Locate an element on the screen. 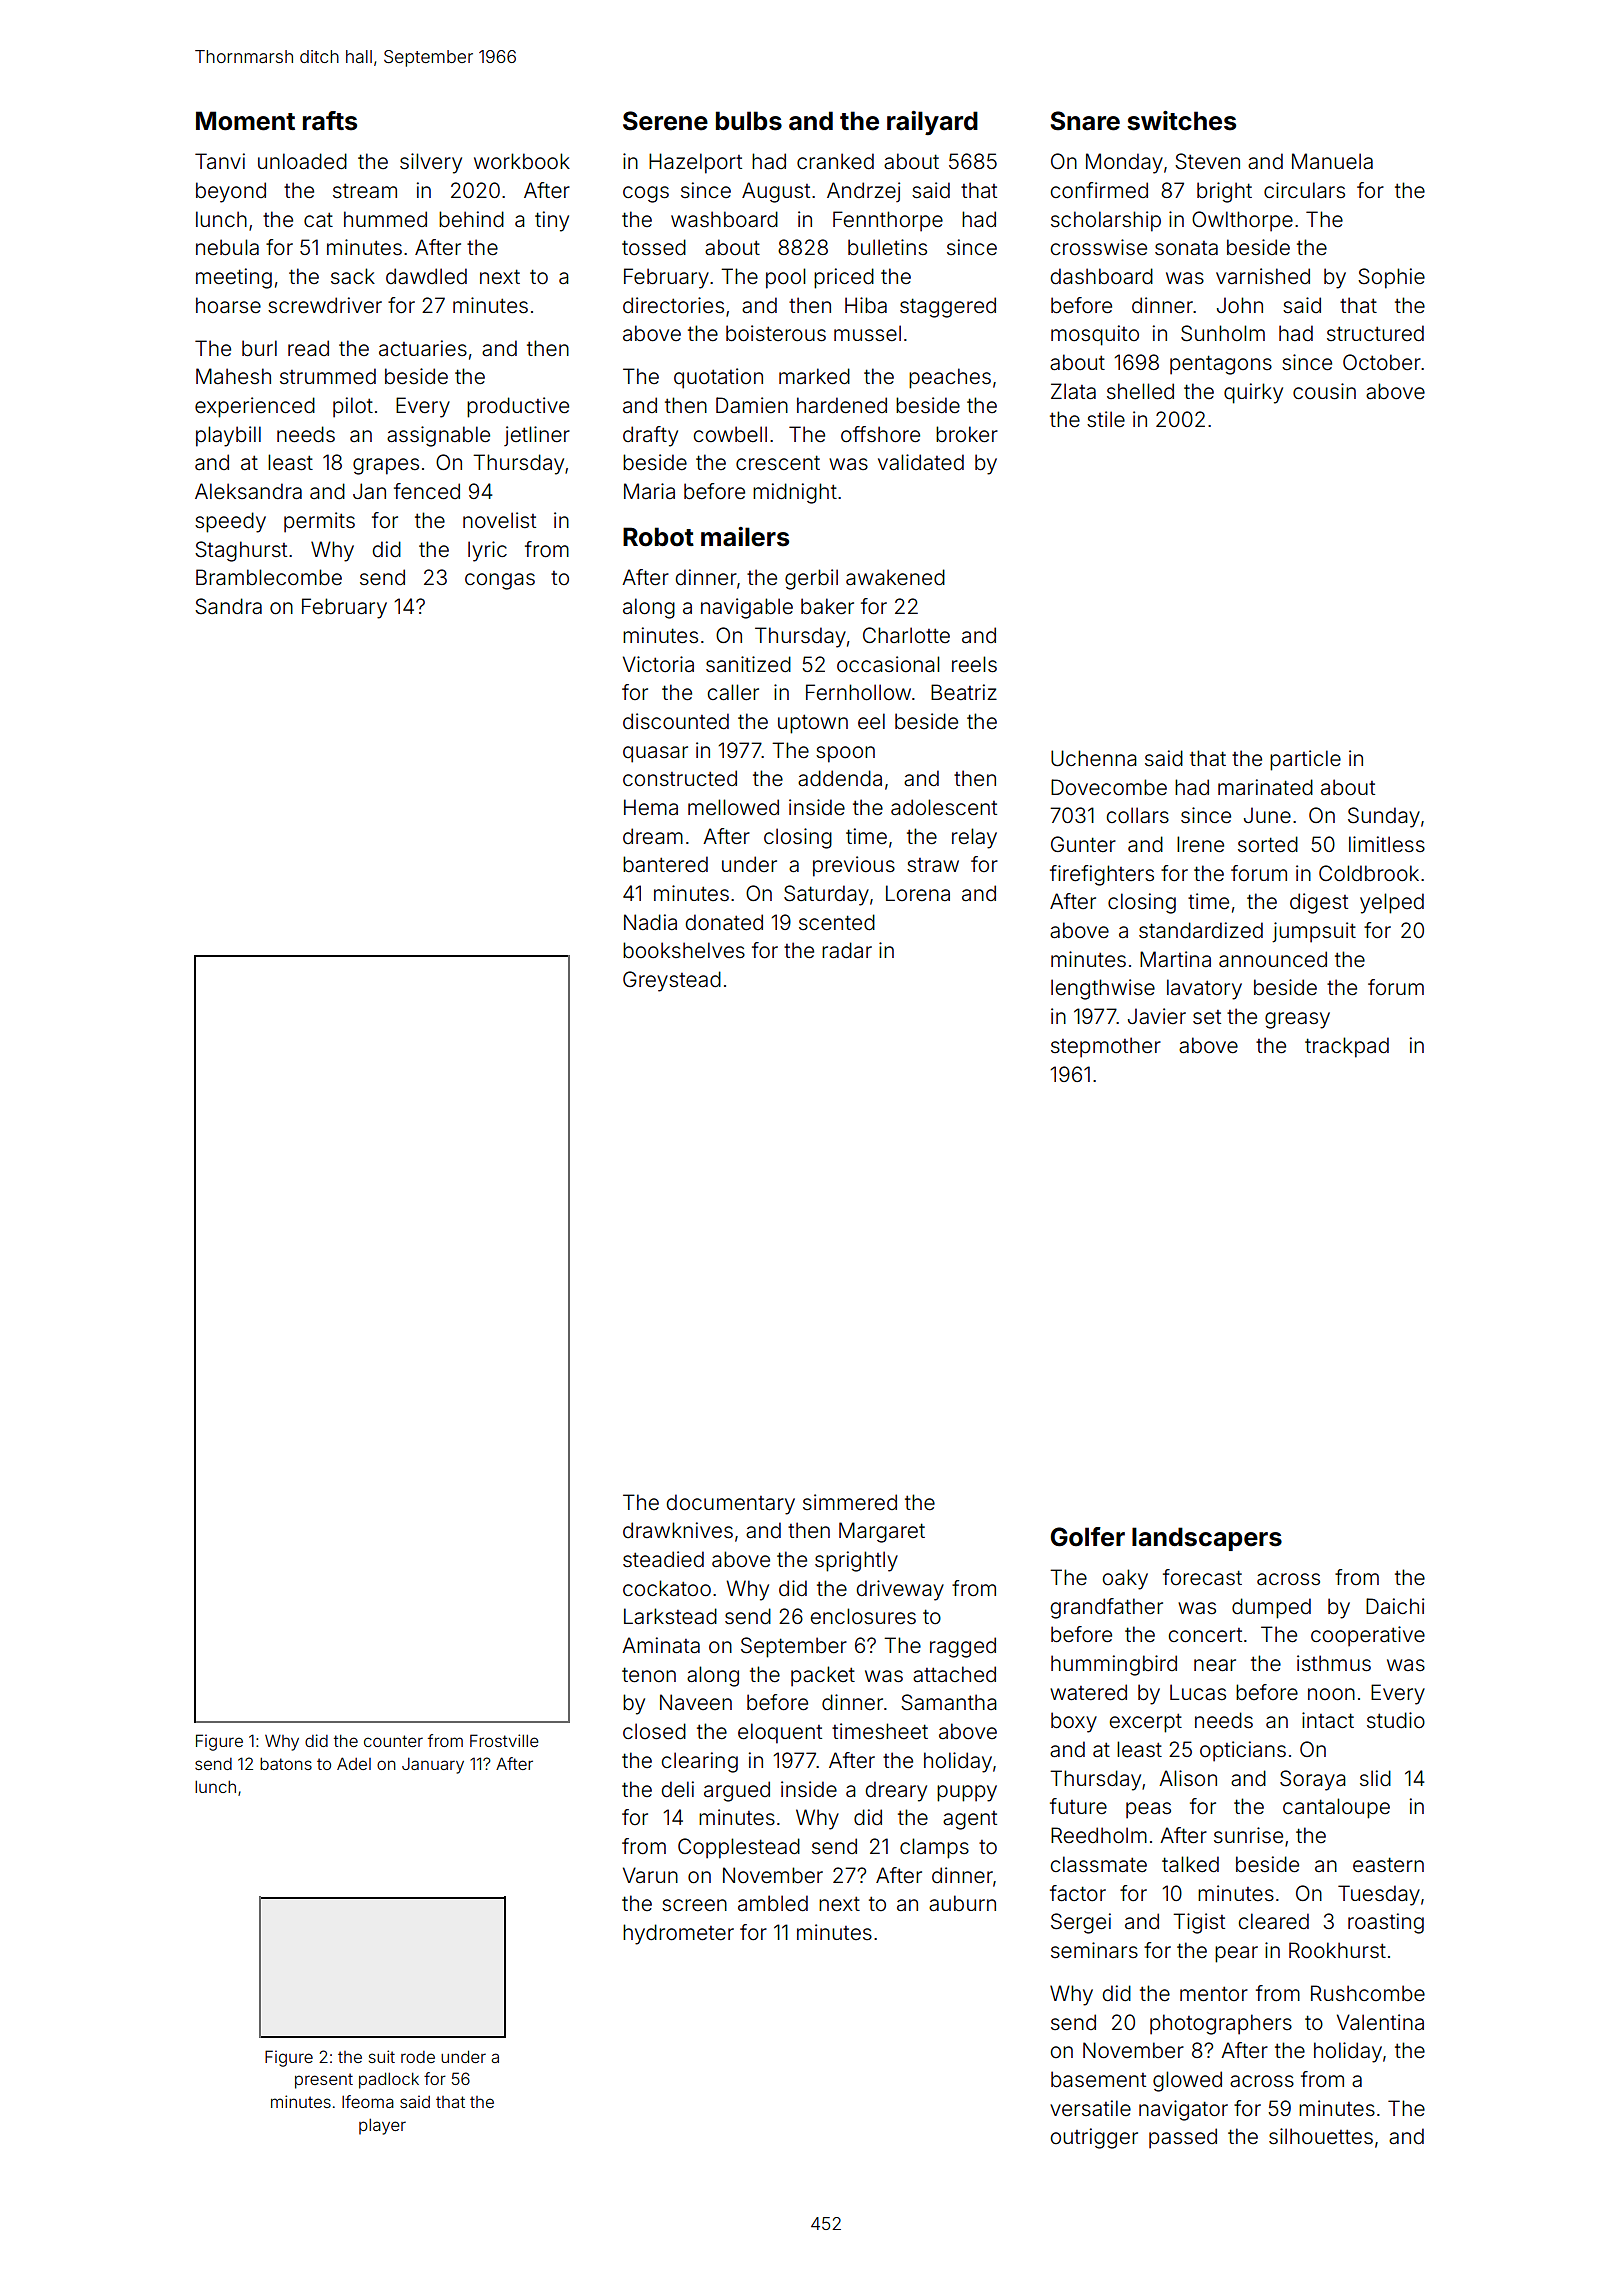  Greystead is located at coordinates (672, 981).
